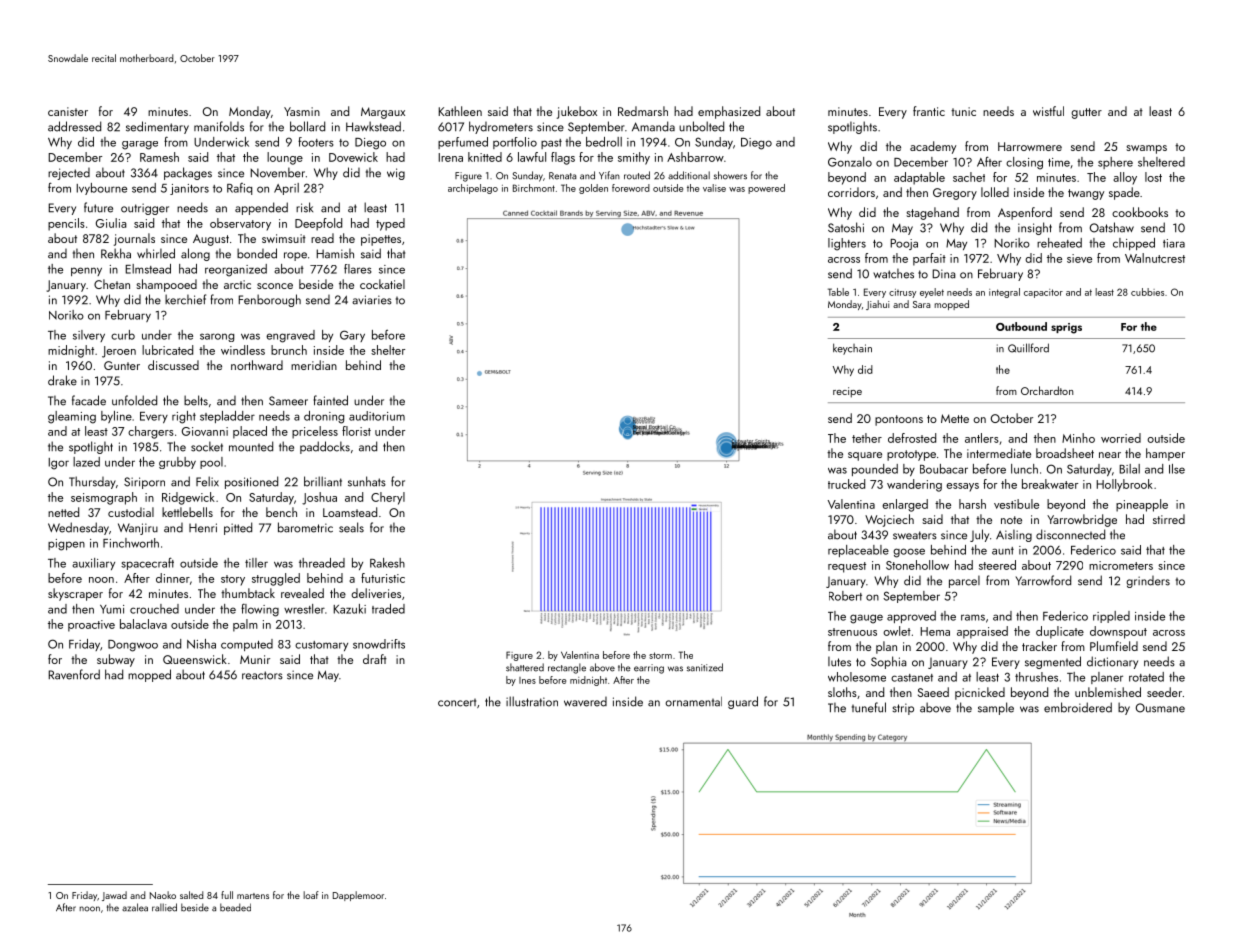  What do you see at coordinates (349, 609) in the screenshot?
I see `Kazuki` at bounding box center [349, 609].
